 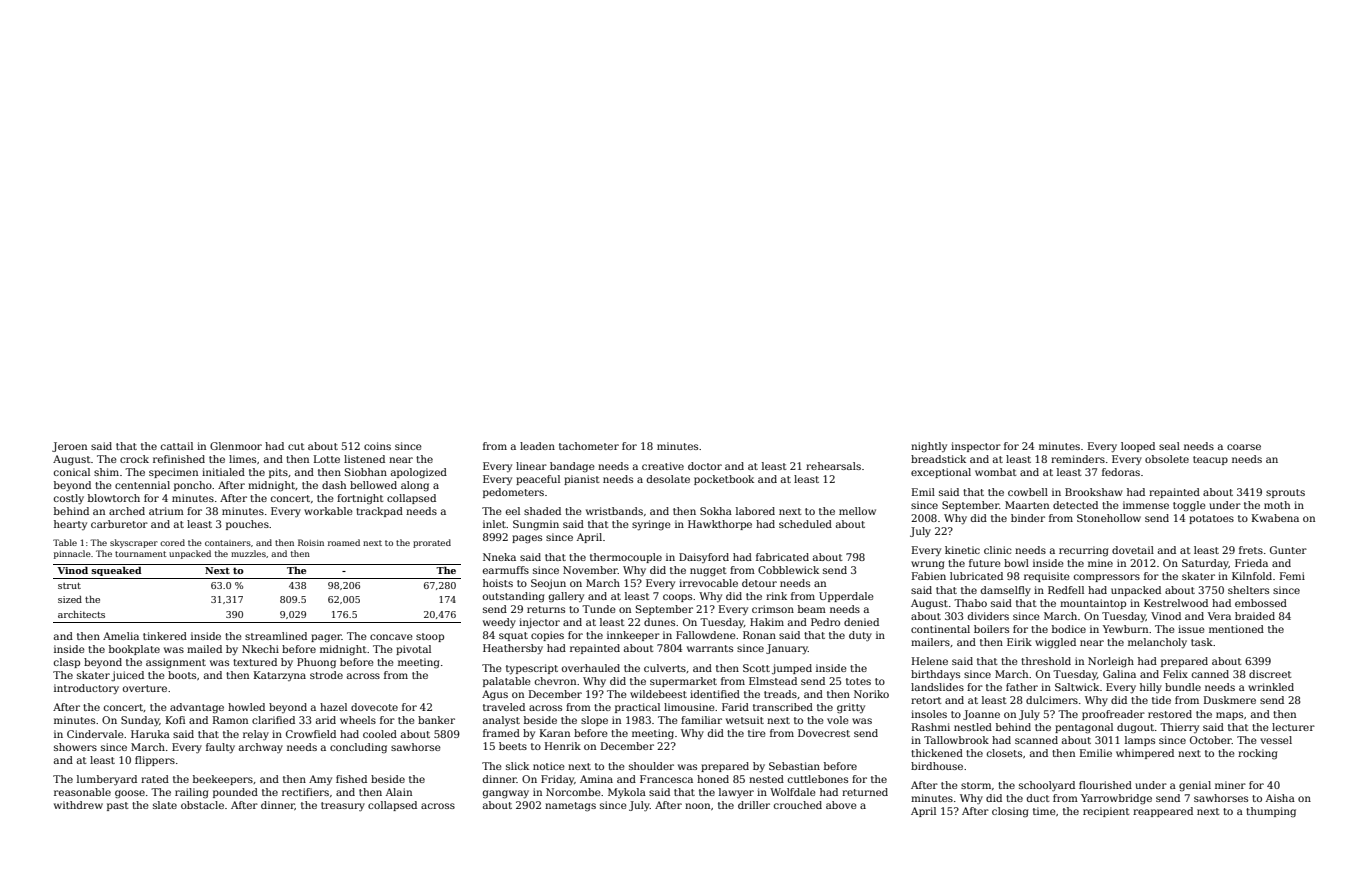 I want to click on Pedro, so click(x=825, y=622).
